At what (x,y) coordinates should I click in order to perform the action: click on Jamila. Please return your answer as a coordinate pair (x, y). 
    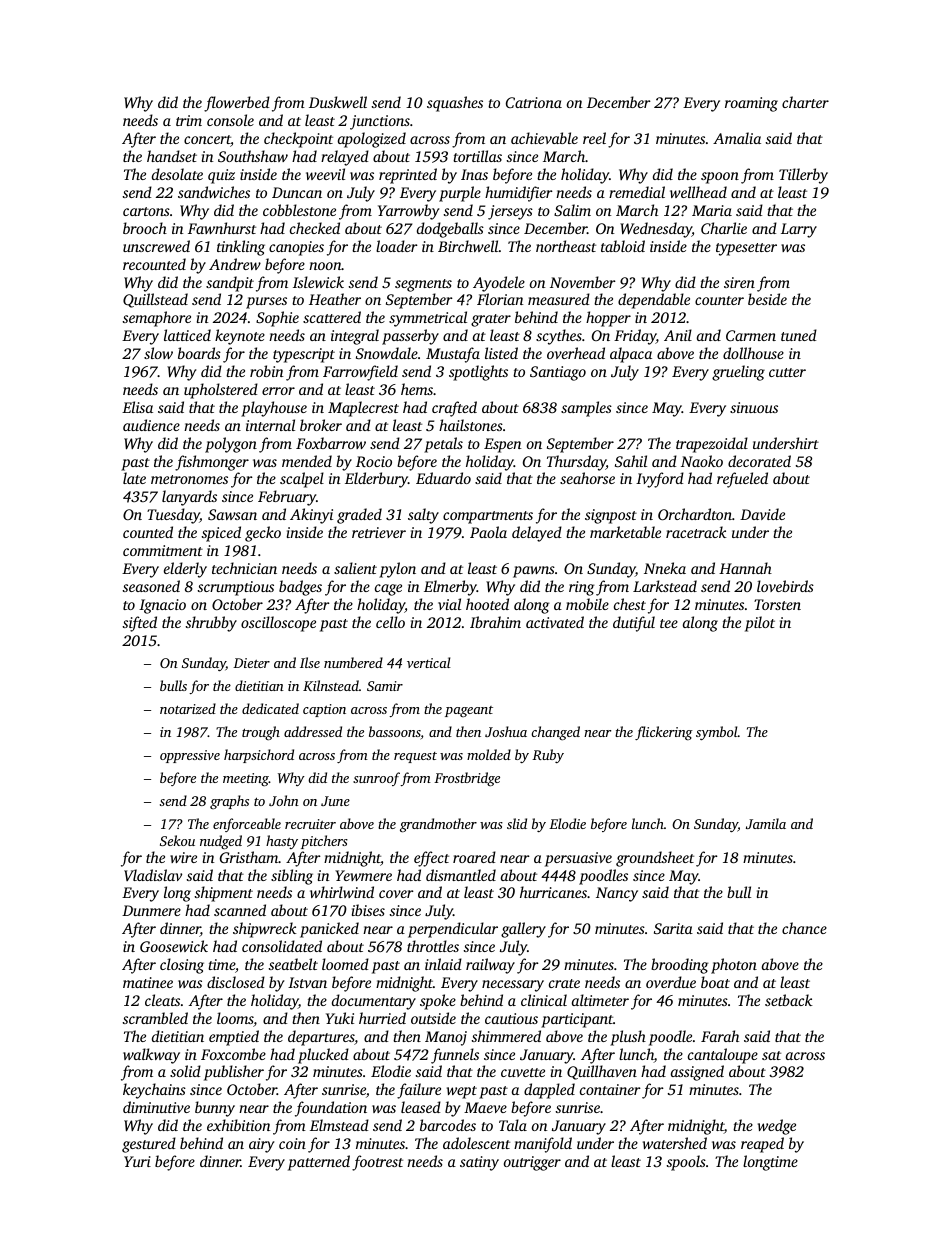
    Looking at the image, I should click on (766, 823).
